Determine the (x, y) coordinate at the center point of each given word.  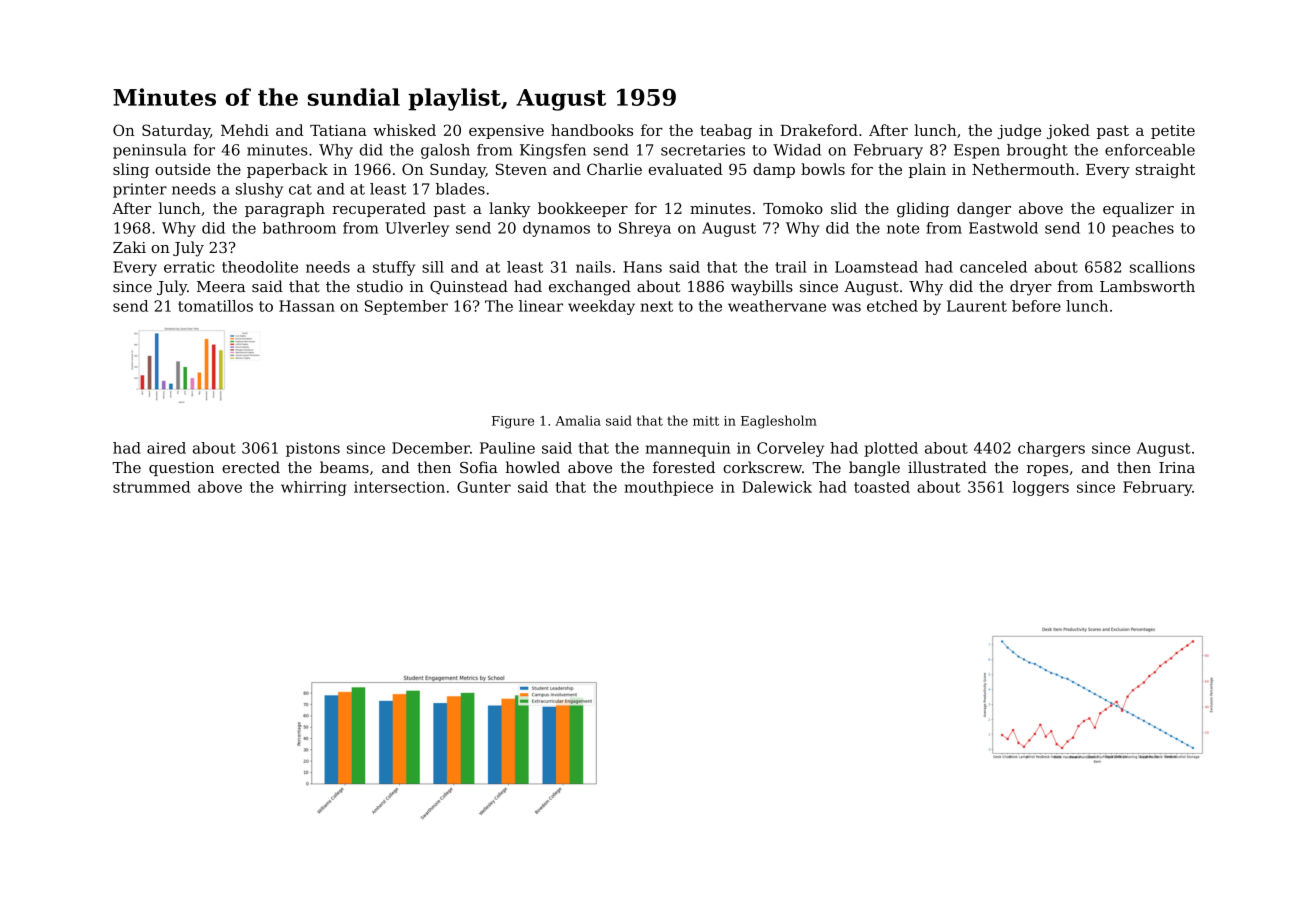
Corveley (790, 449)
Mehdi (245, 130)
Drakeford (819, 130)
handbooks (592, 130)
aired (166, 448)
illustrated (947, 467)
